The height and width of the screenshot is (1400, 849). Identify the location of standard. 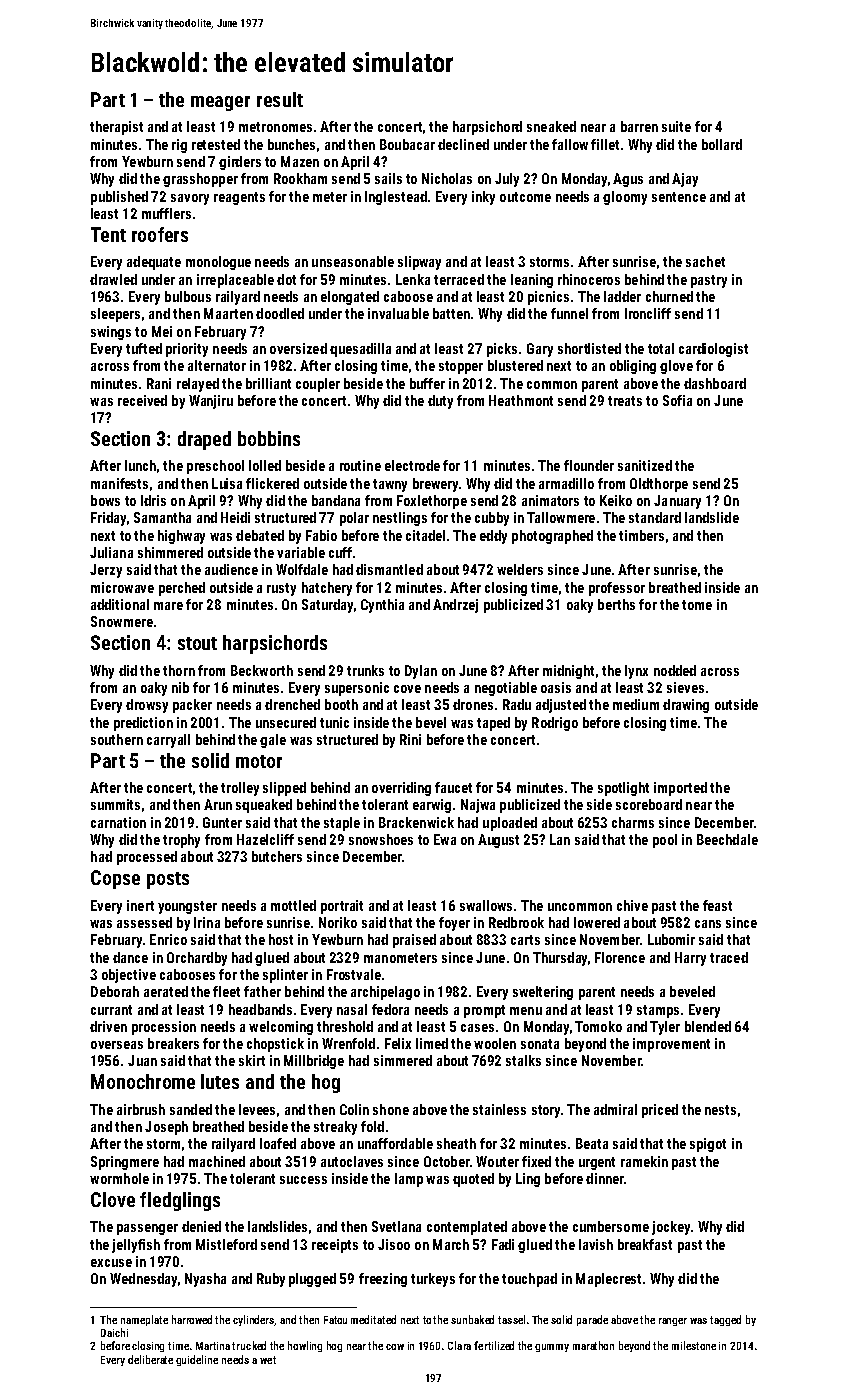
(655, 517).
